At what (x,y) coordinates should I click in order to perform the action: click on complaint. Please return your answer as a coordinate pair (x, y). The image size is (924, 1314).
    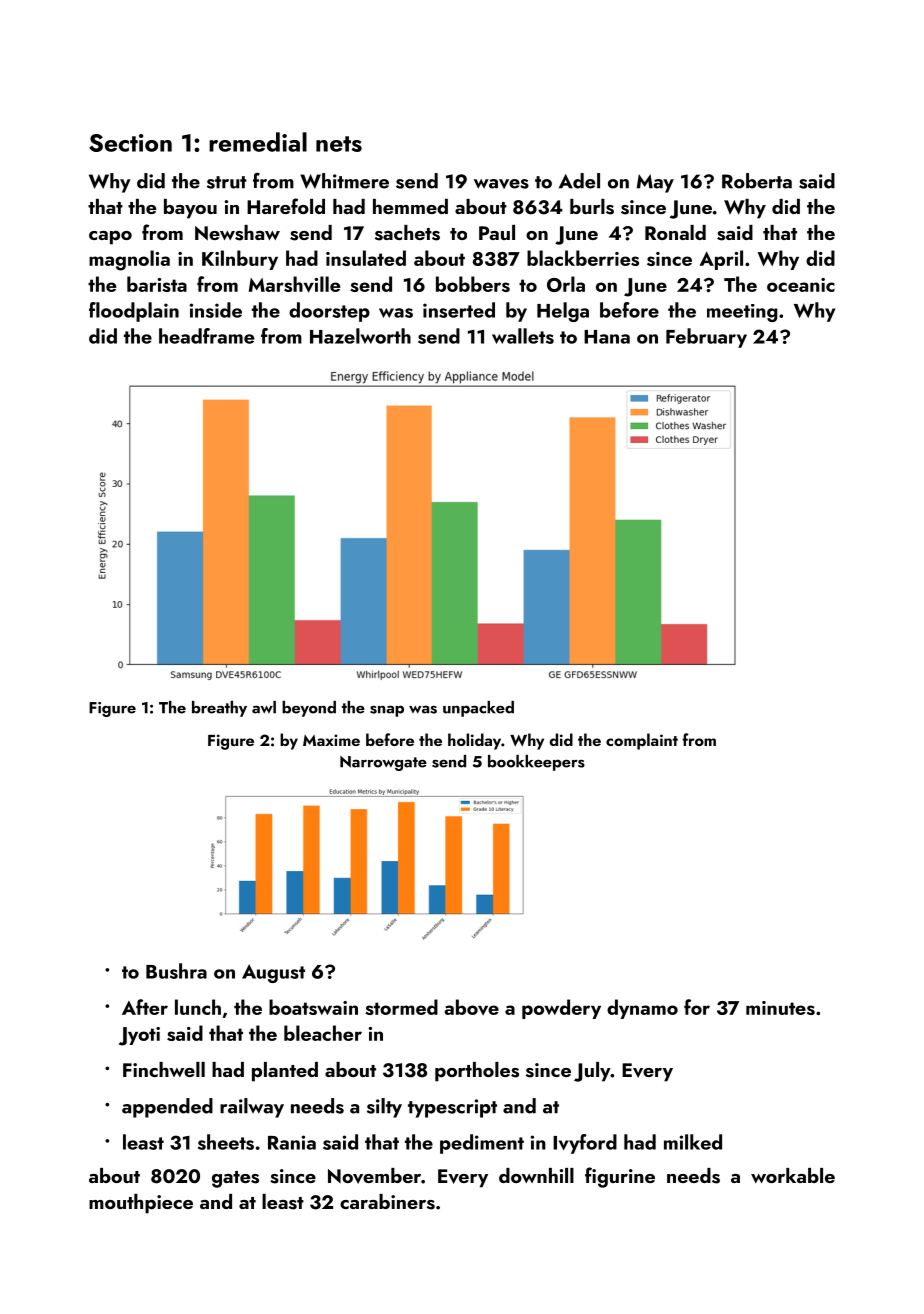
    Looking at the image, I should click on (642, 741).
